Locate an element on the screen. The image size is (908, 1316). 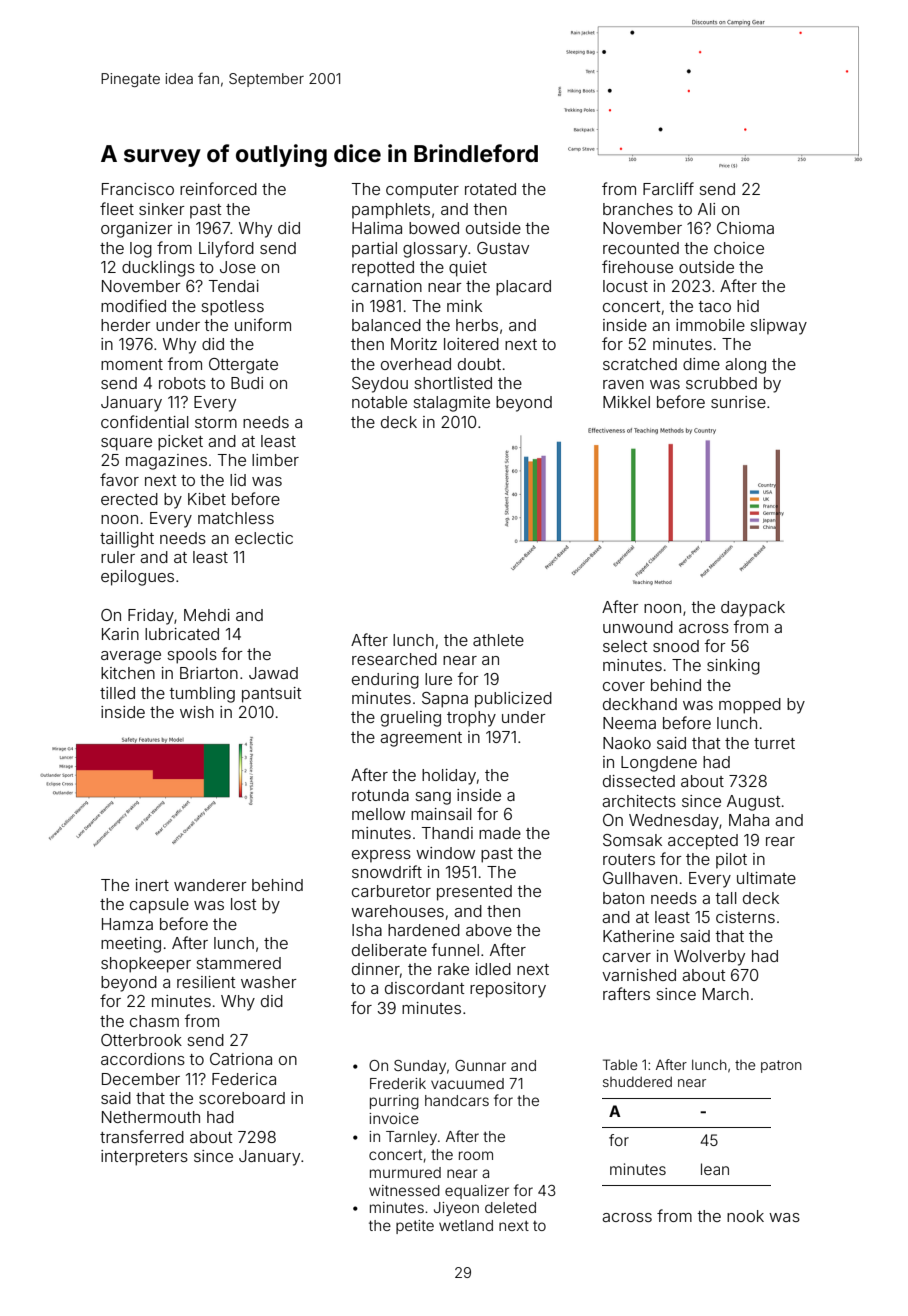
accepted is located at coordinates (703, 842).
